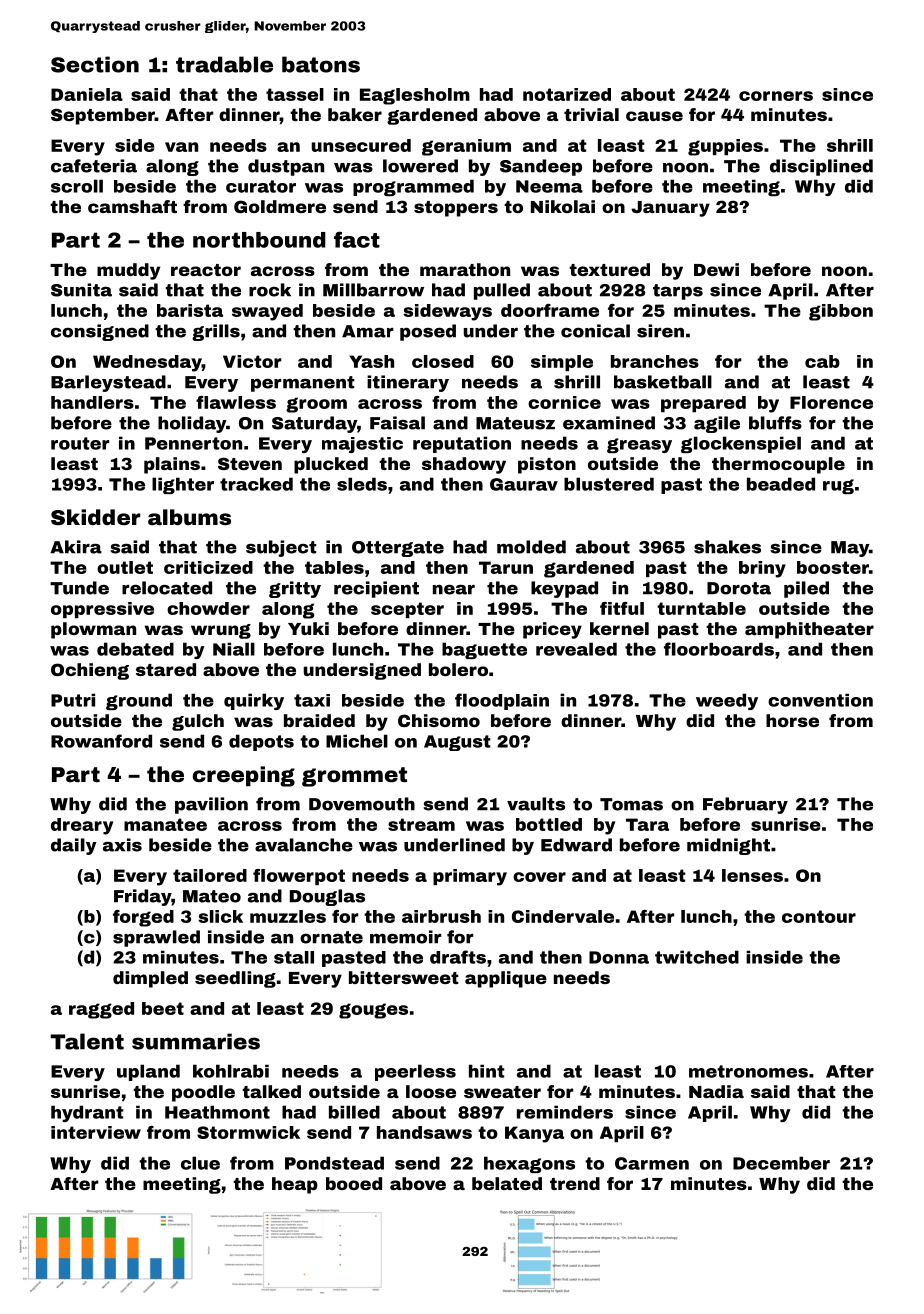 The image size is (924, 1314). Describe the element at coordinates (609, 484) in the screenshot. I see `blustered` at that location.
